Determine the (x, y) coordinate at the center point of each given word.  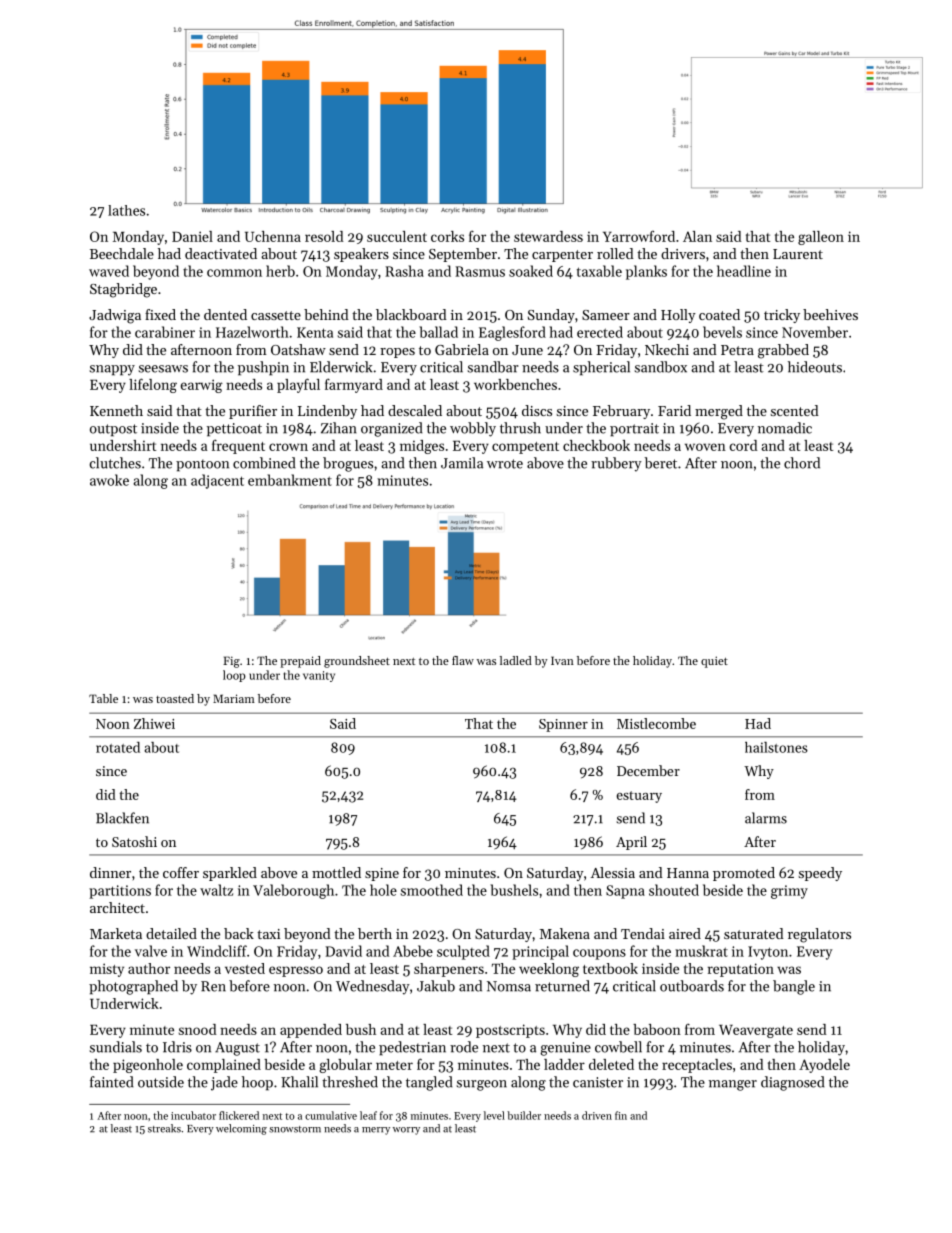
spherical (601, 368)
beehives (830, 314)
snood (198, 1029)
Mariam (234, 698)
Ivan (562, 660)
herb (280, 271)
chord (802, 463)
